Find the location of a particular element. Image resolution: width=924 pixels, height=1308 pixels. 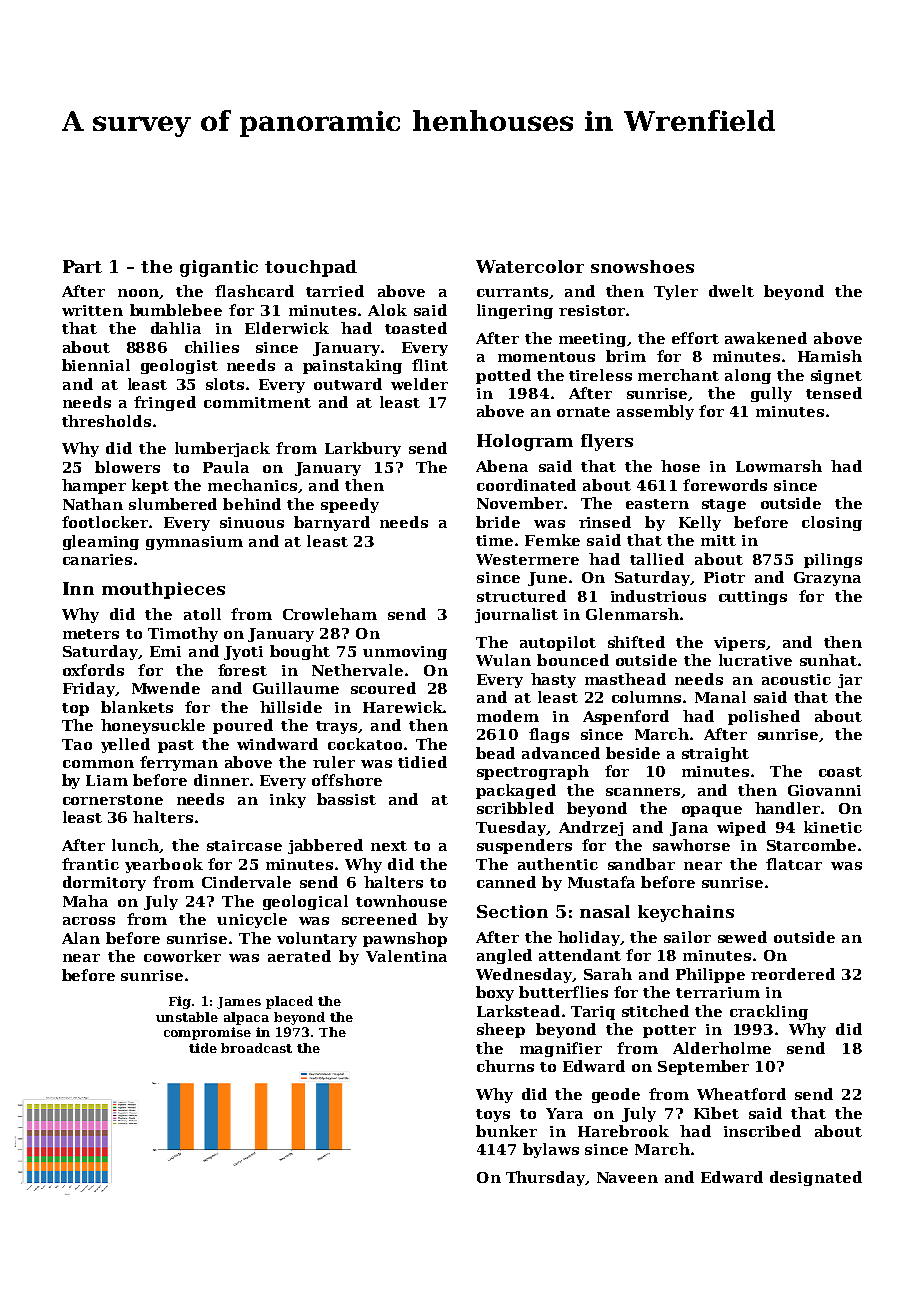

Watercolor is located at coordinates (530, 266).
